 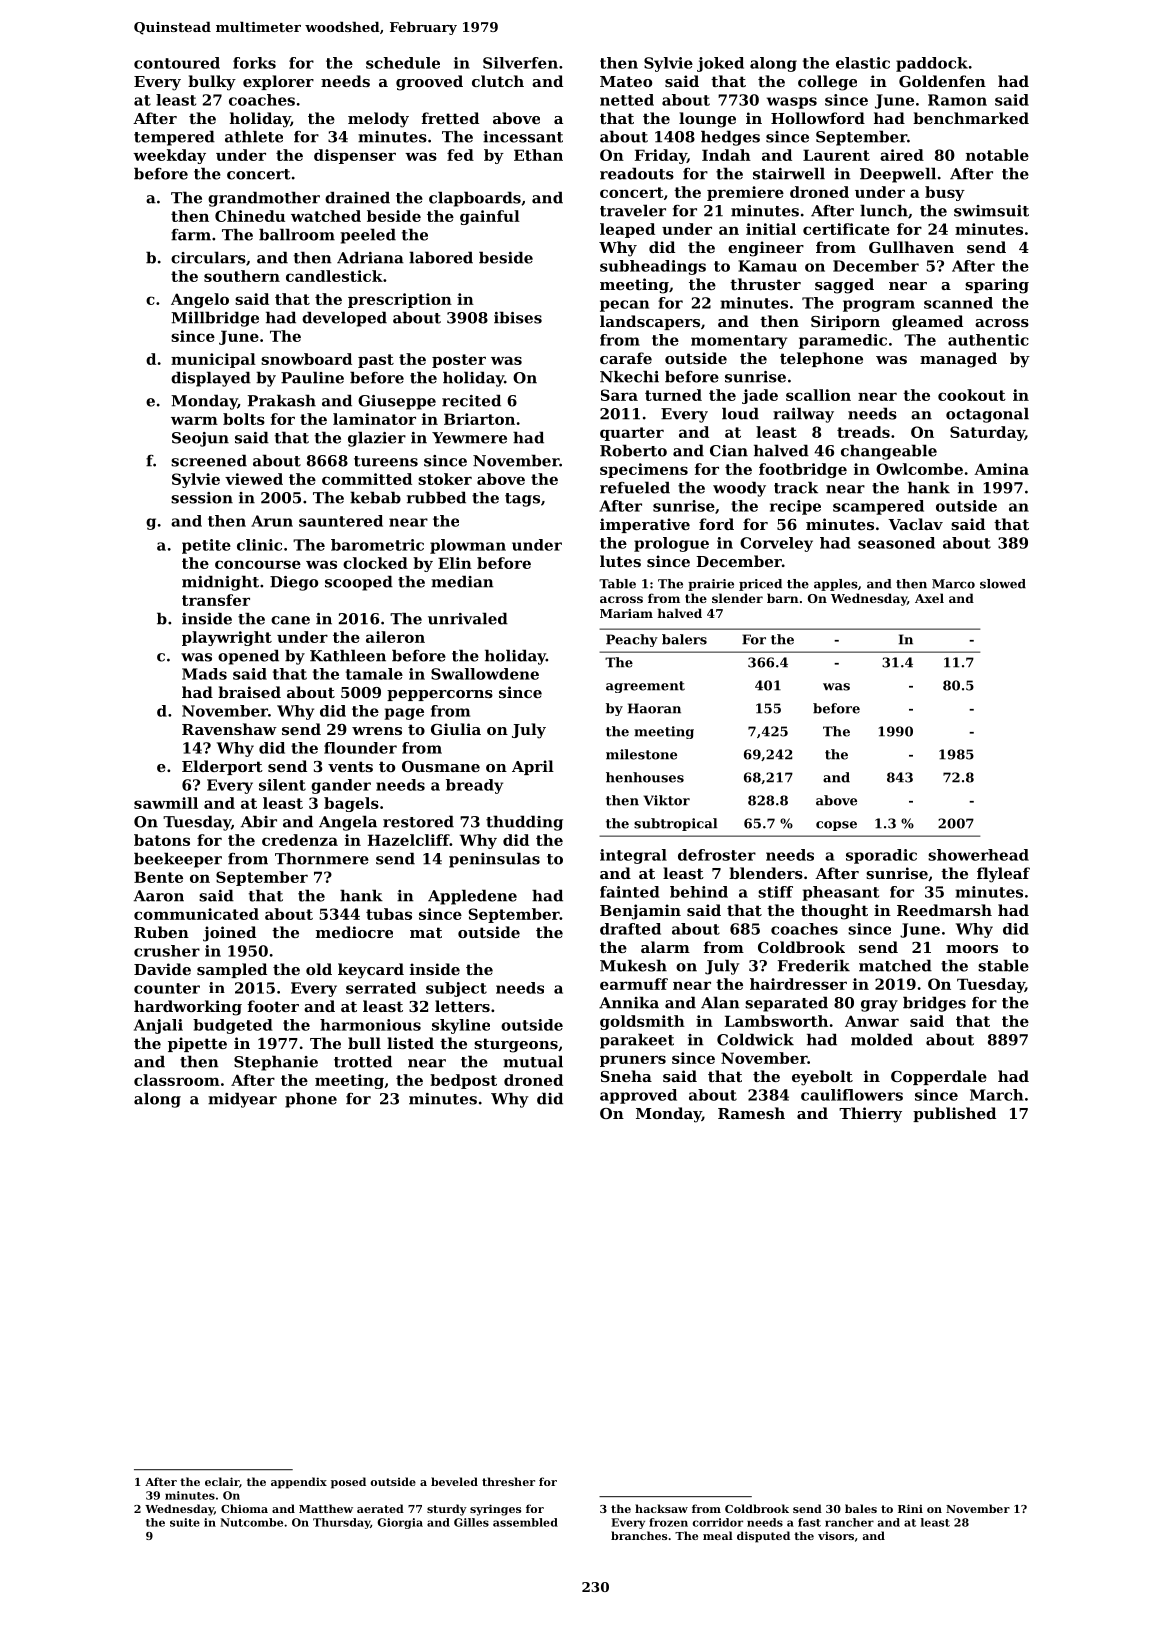 What do you see at coordinates (972, 949) in the image?
I see `moors` at bounding box center [972, 949].
